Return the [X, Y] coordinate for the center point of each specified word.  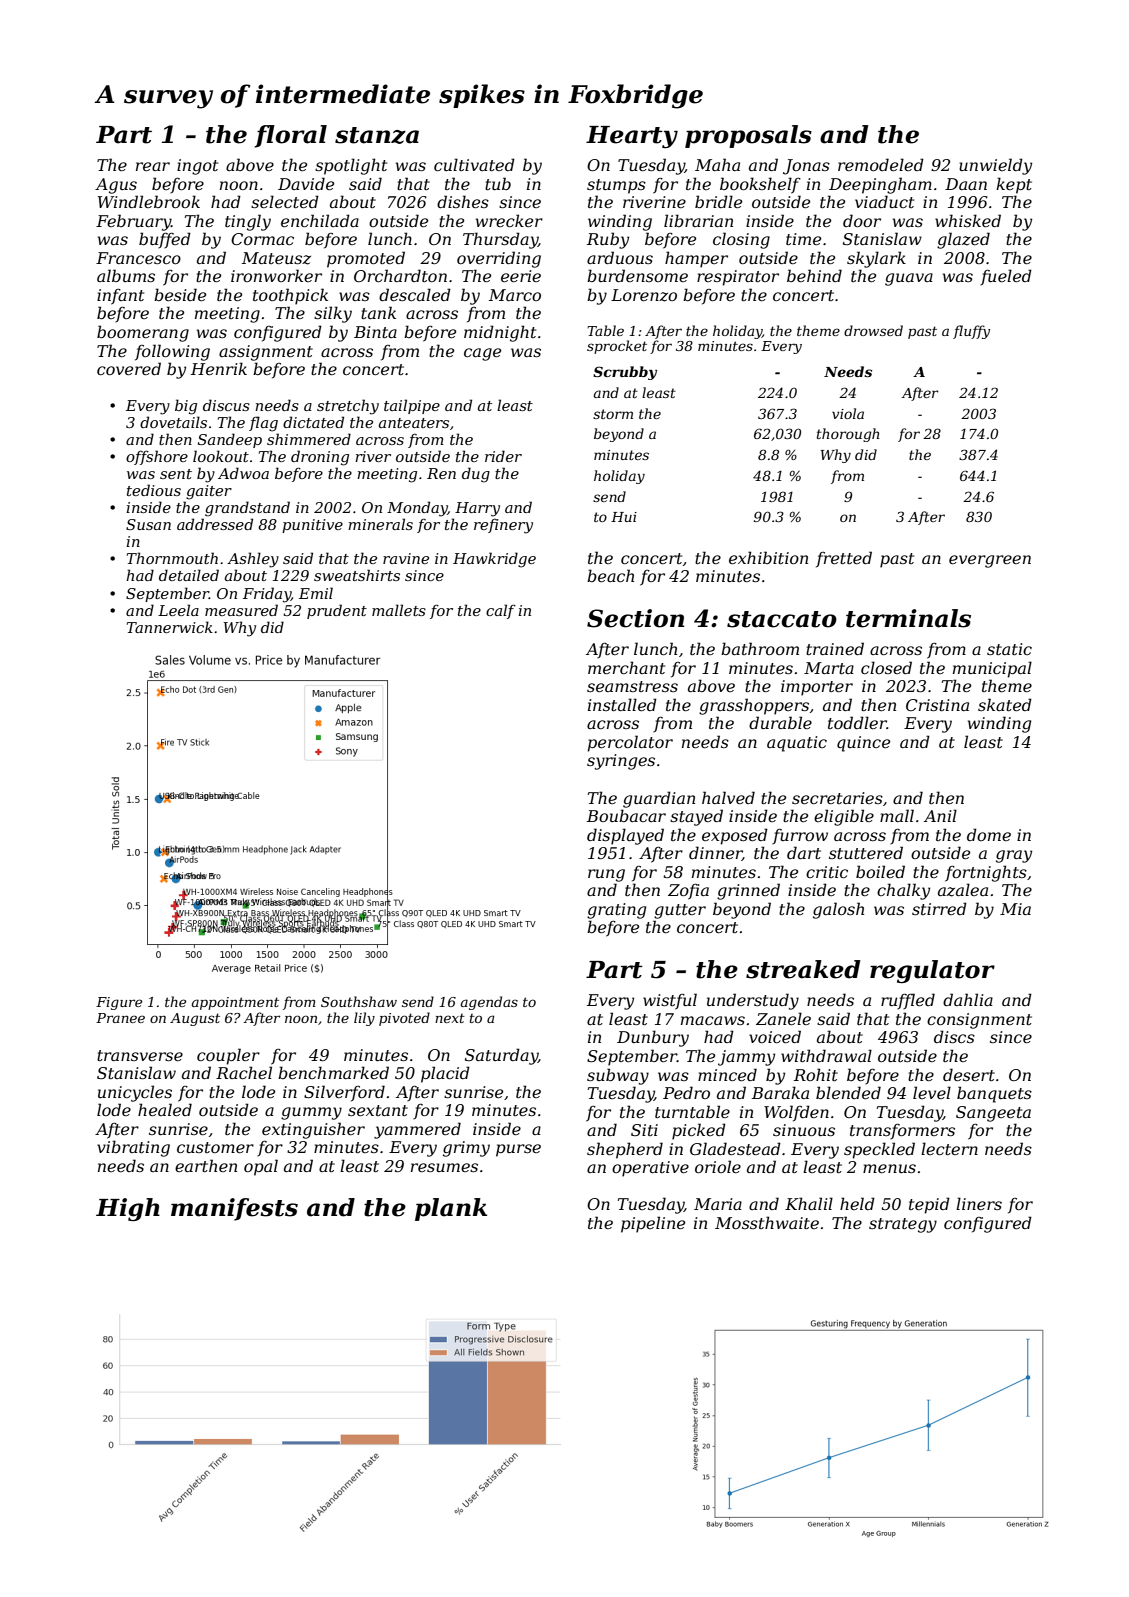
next [450, 1018]
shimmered [309, 439]
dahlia [968, 999]
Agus [116, 186]
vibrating [133, 1148]
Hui [624, 517]
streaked [803, 969]
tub [498, 183]
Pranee [120, 1018]
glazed [963, 240]
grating [616, 911]
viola [848, 413]
